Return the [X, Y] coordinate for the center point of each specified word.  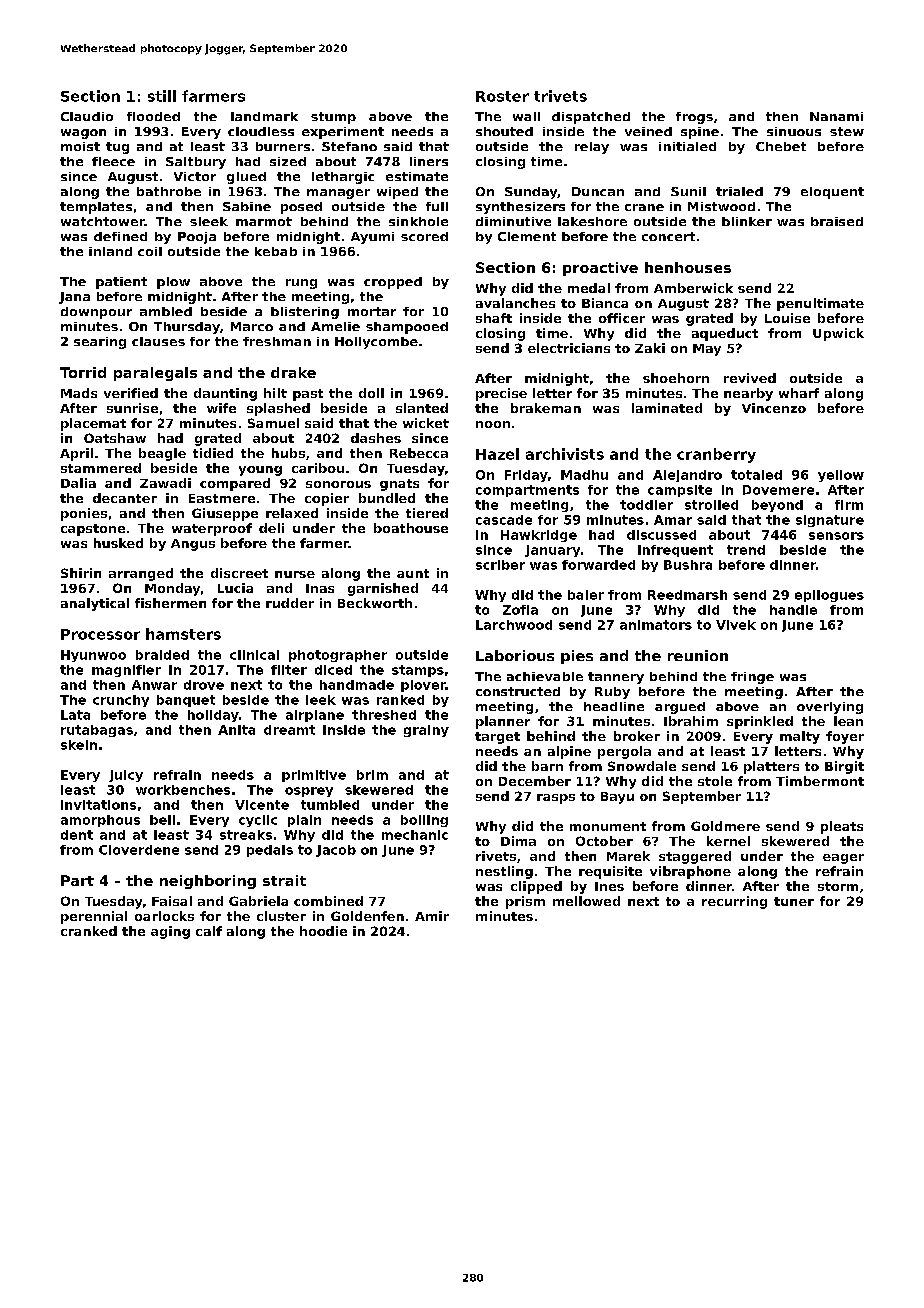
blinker [747, 221]
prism [525, 902]
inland [110, 251]
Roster [502, 96]
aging [170, 932]
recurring [734, 902]
